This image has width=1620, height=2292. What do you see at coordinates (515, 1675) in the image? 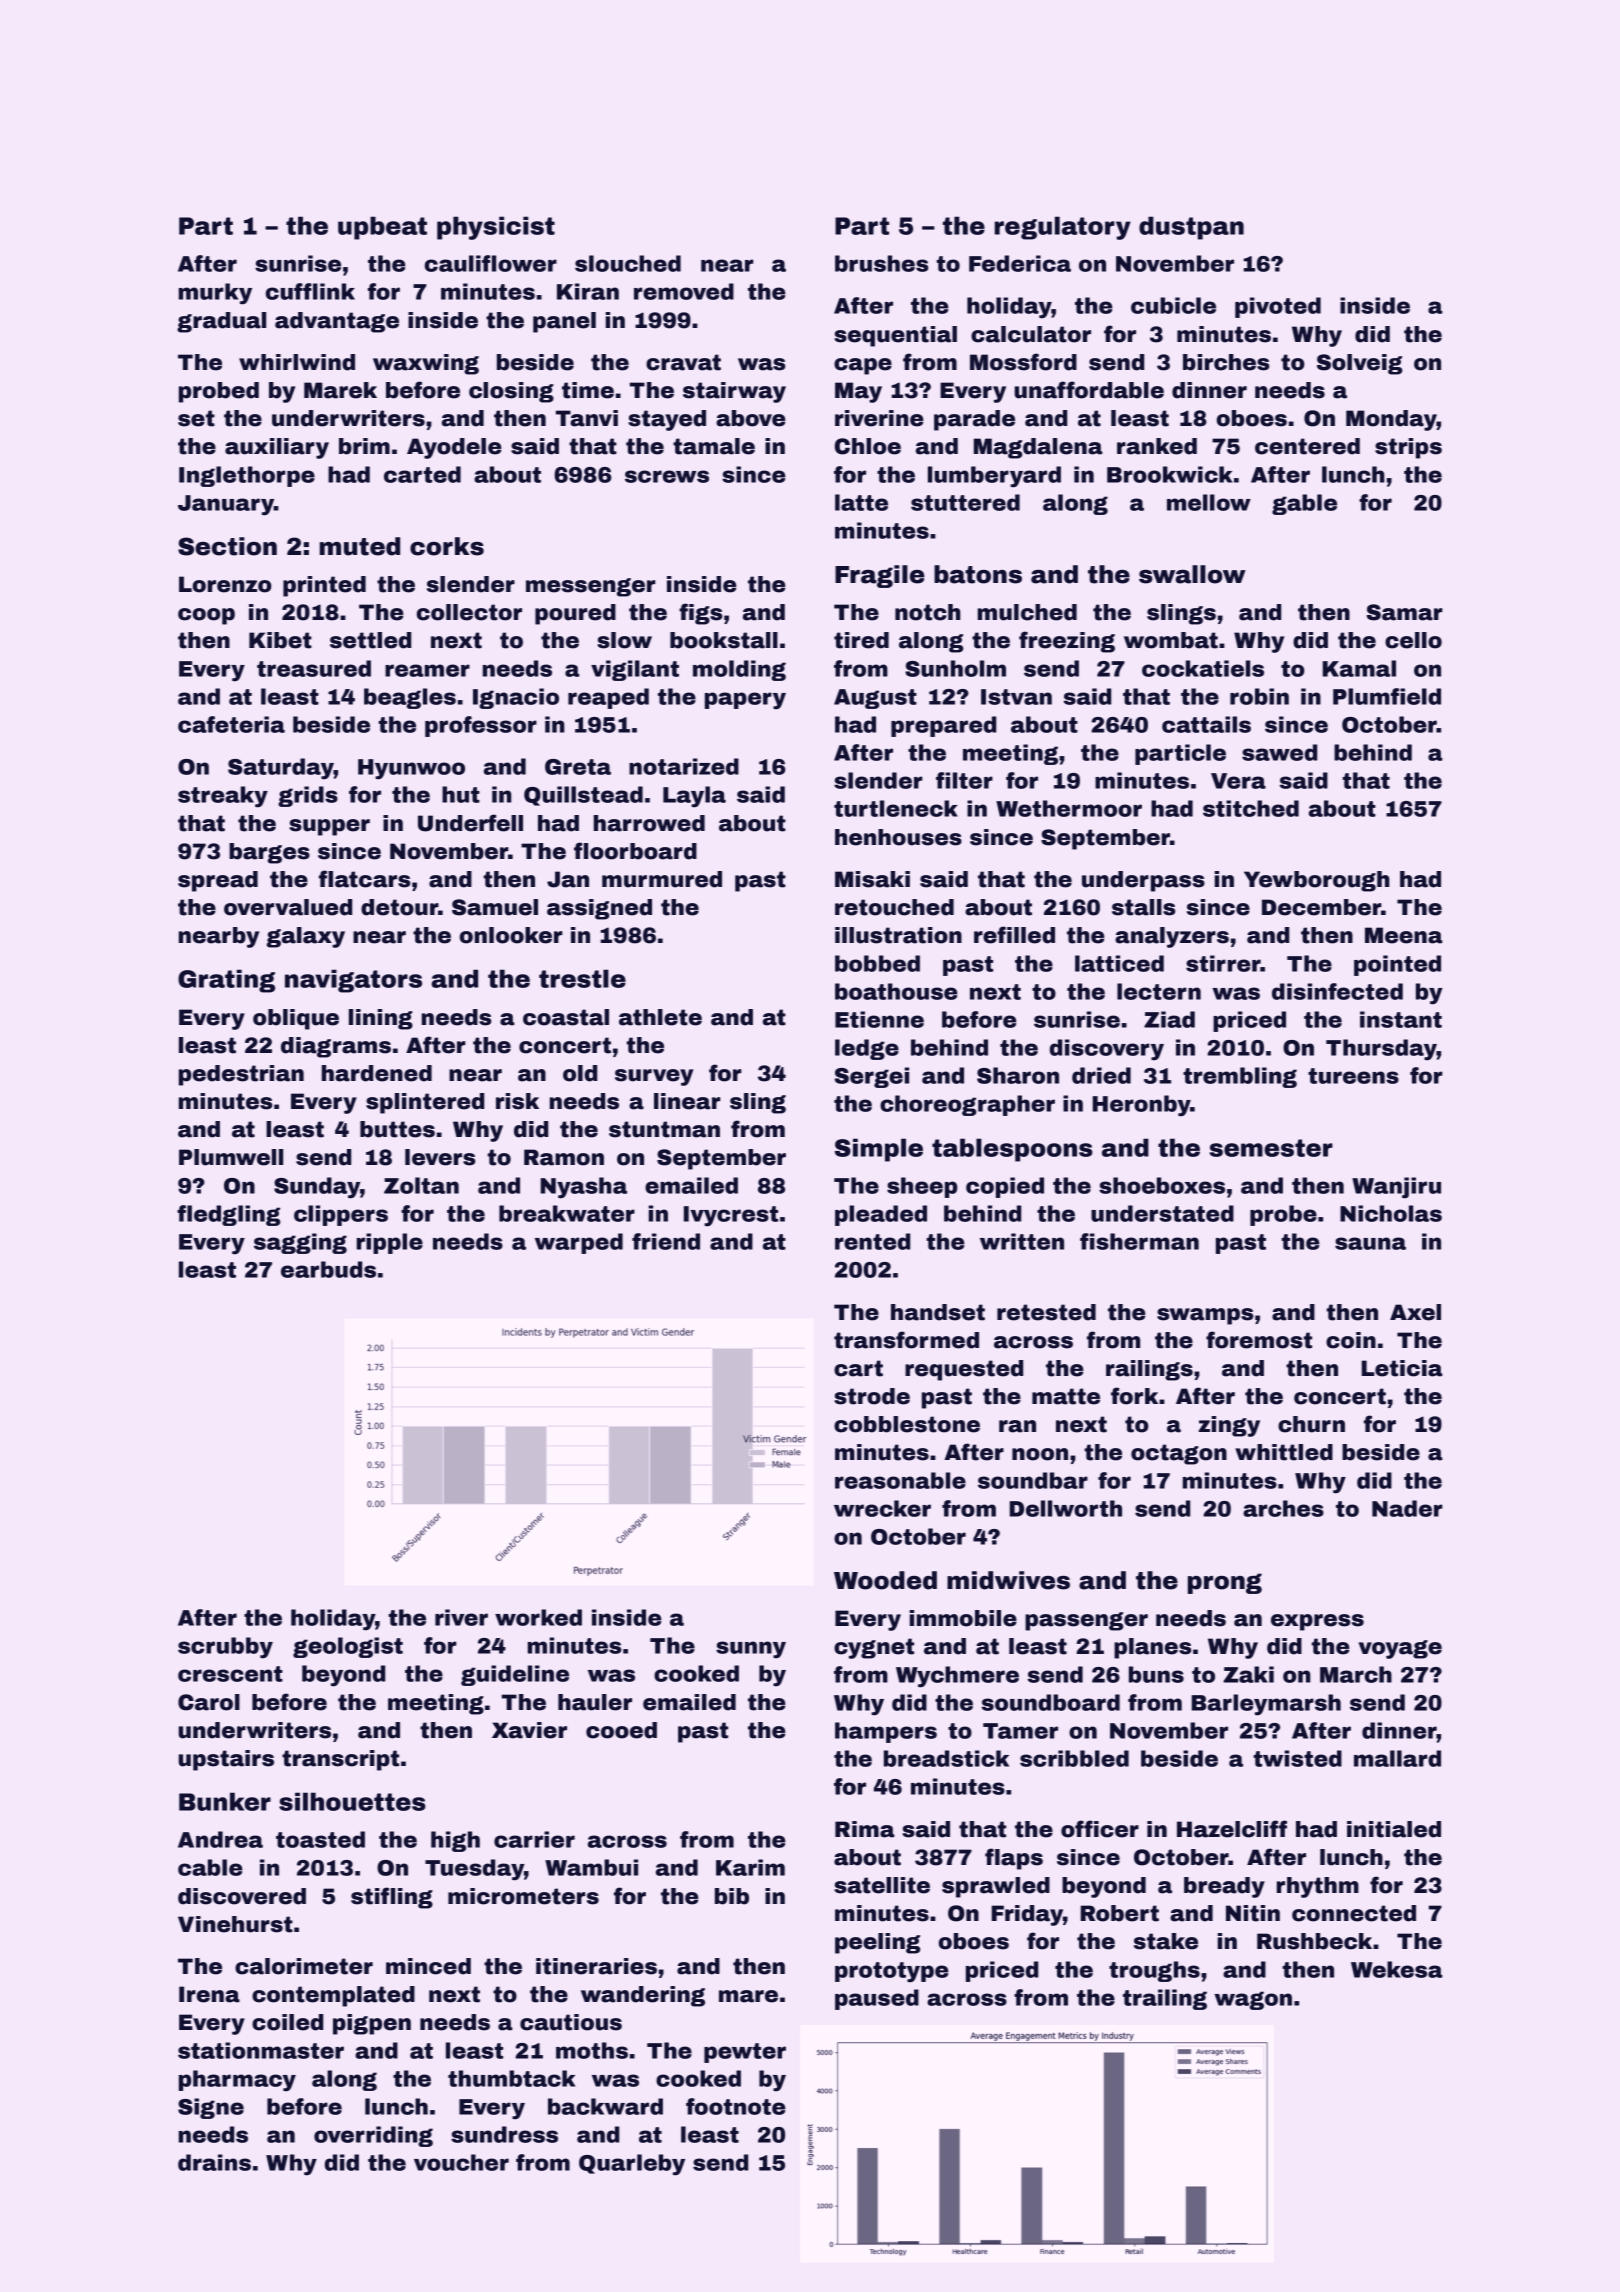
I see `guideline` at bounding box center [515, 1675].
